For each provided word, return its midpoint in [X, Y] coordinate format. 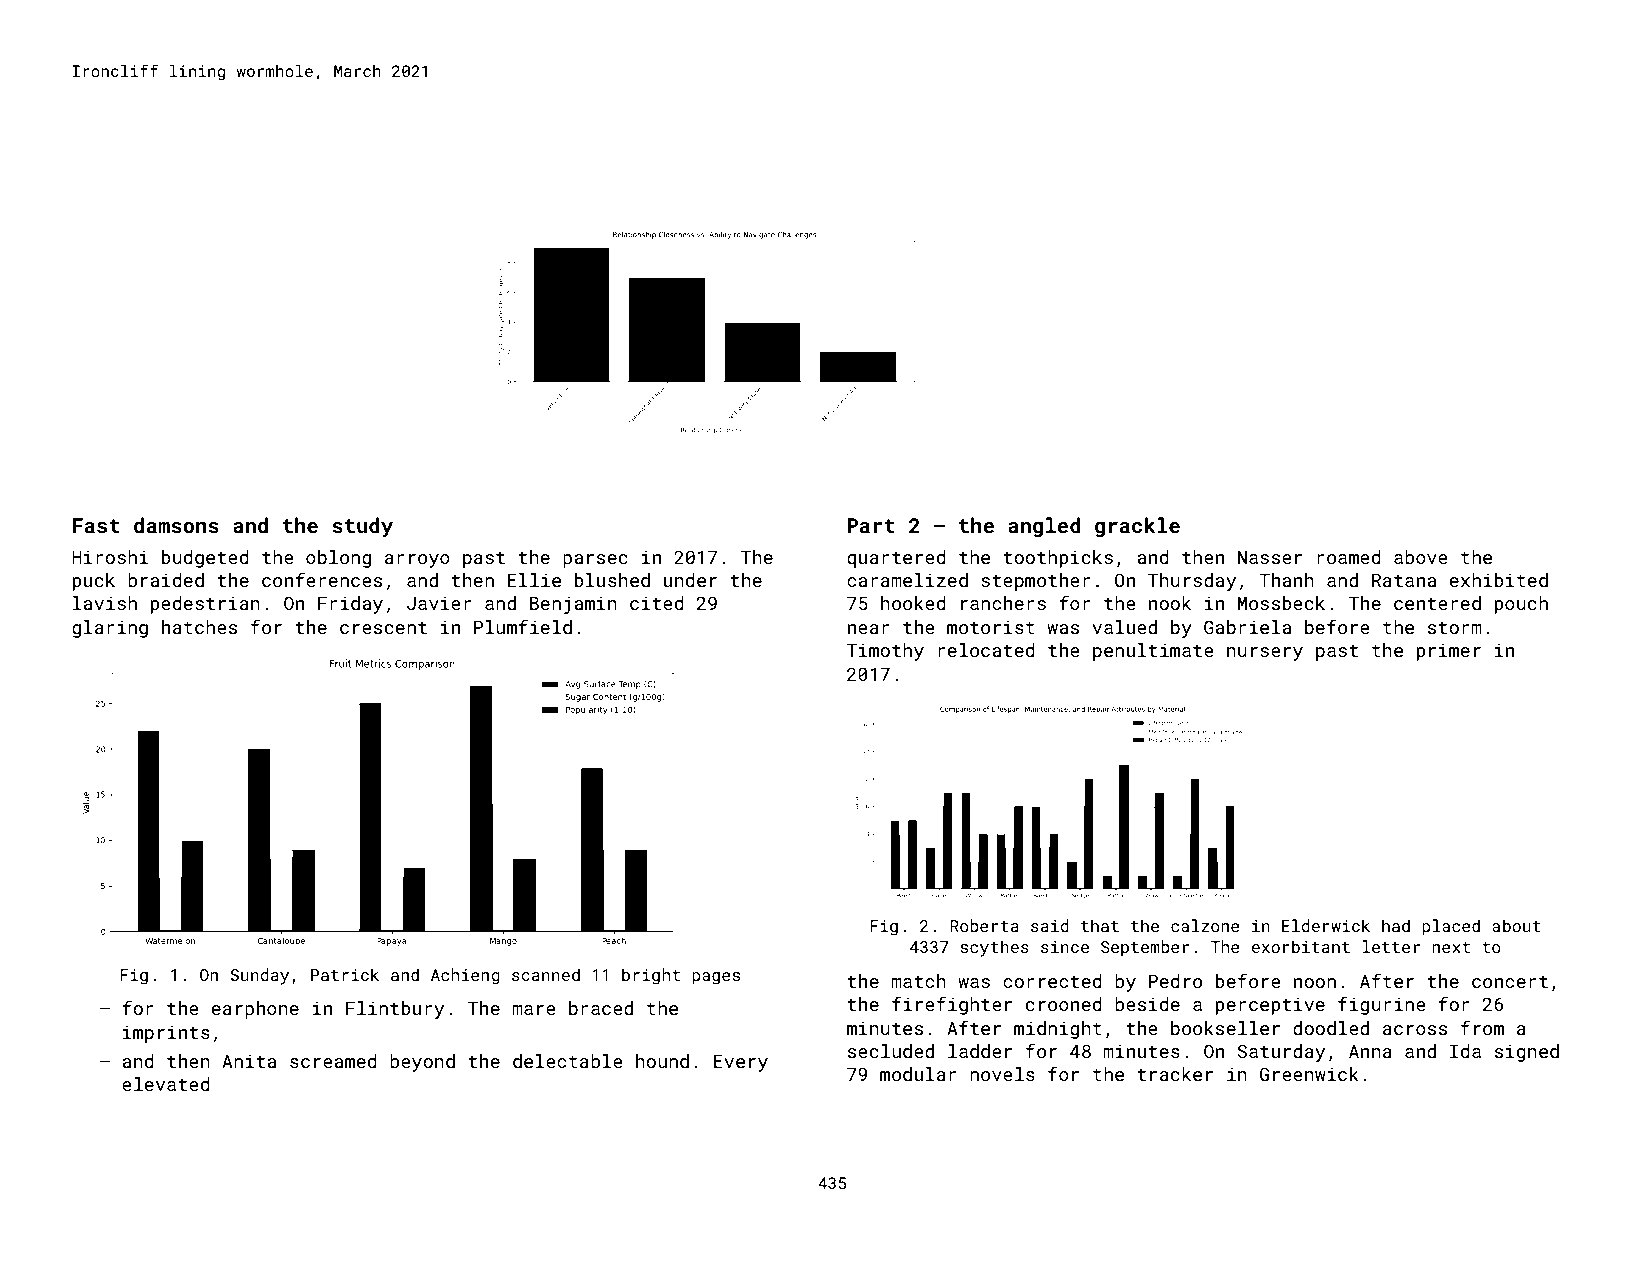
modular [918, 1074]
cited [657, 603]
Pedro [1175, 981]
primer [1449, 652]
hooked [913, 603]
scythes [995, 948]
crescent [383, 628]
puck [94, 582]
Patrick [345, 974]
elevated [166, 1084]
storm [1455, 628]
